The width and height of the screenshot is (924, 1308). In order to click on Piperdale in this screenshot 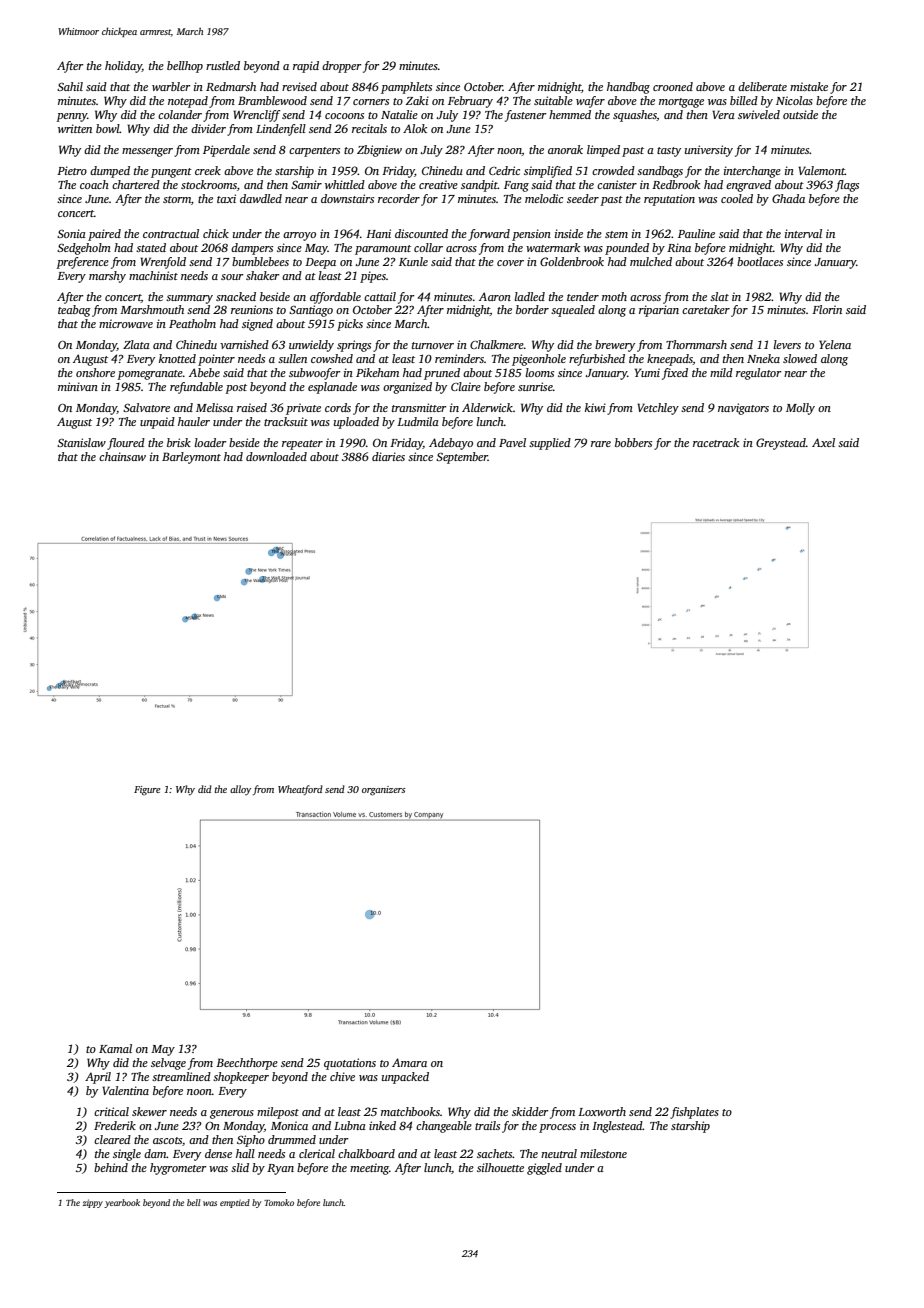, I will do `click(226, 151)`.
